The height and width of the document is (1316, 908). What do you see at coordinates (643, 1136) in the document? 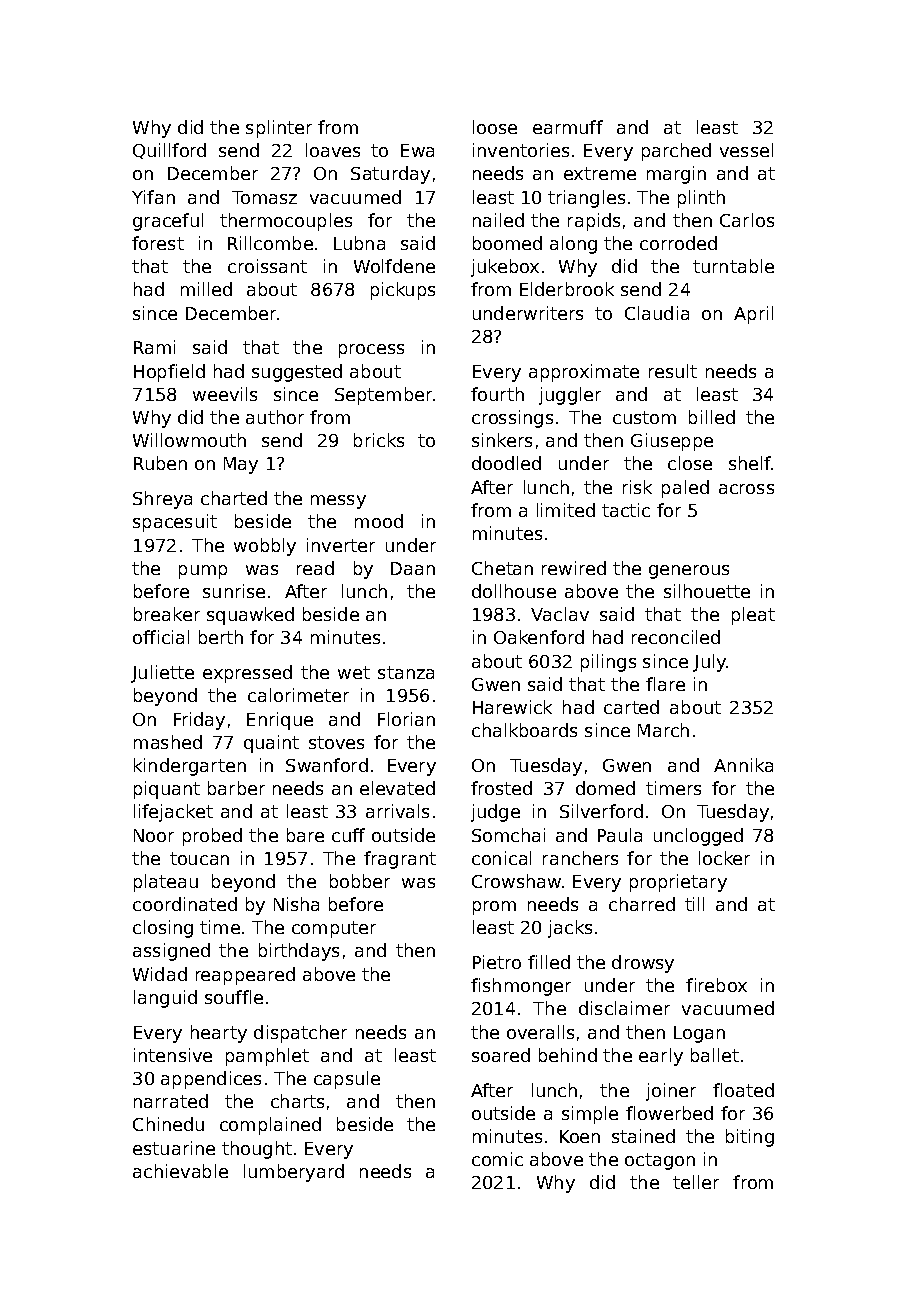
I see `stained` at bounding box center [643, 1136].
